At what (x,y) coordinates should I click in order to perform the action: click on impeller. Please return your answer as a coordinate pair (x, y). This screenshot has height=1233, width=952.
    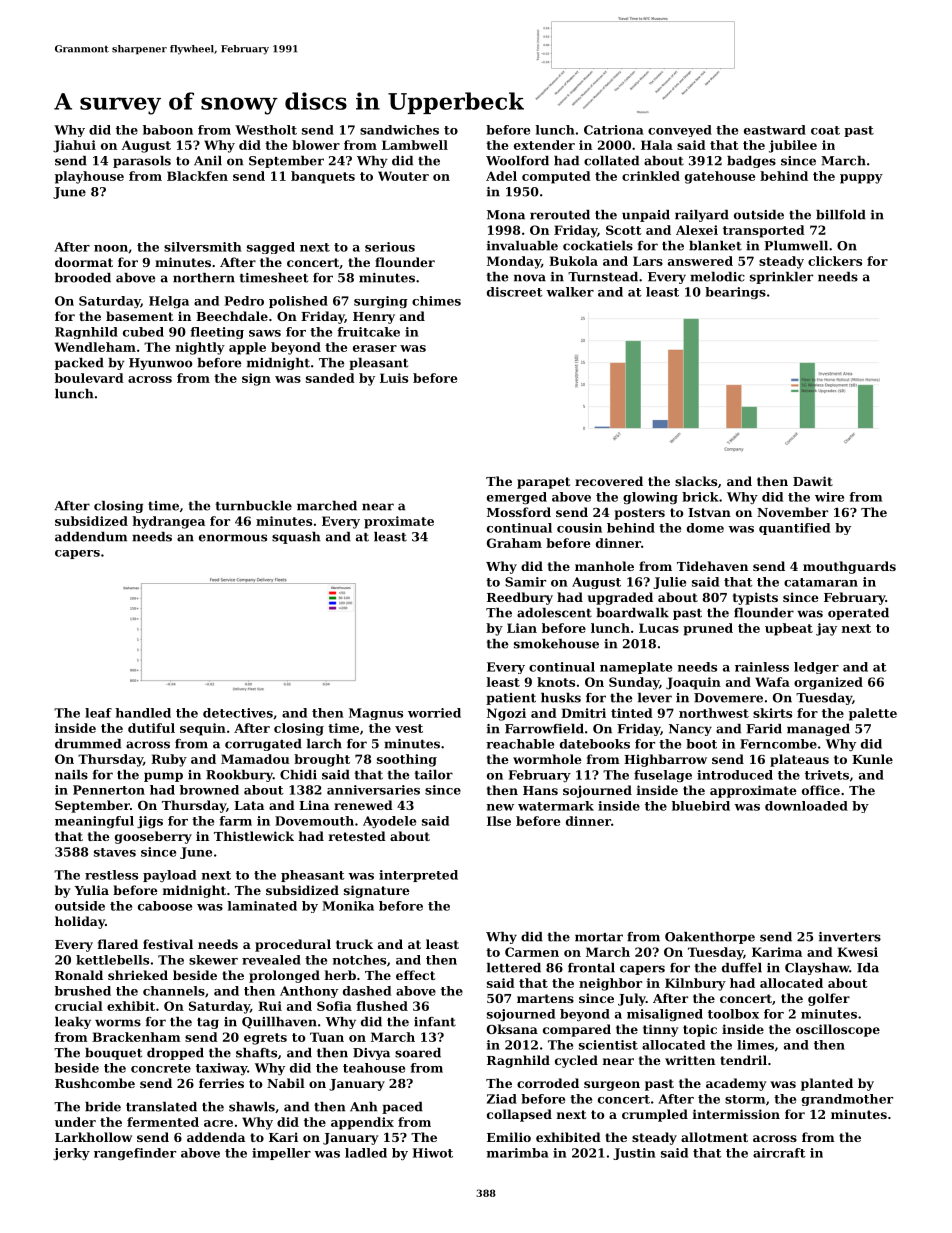
    Looking at the image, I should click on (281, 1154).
